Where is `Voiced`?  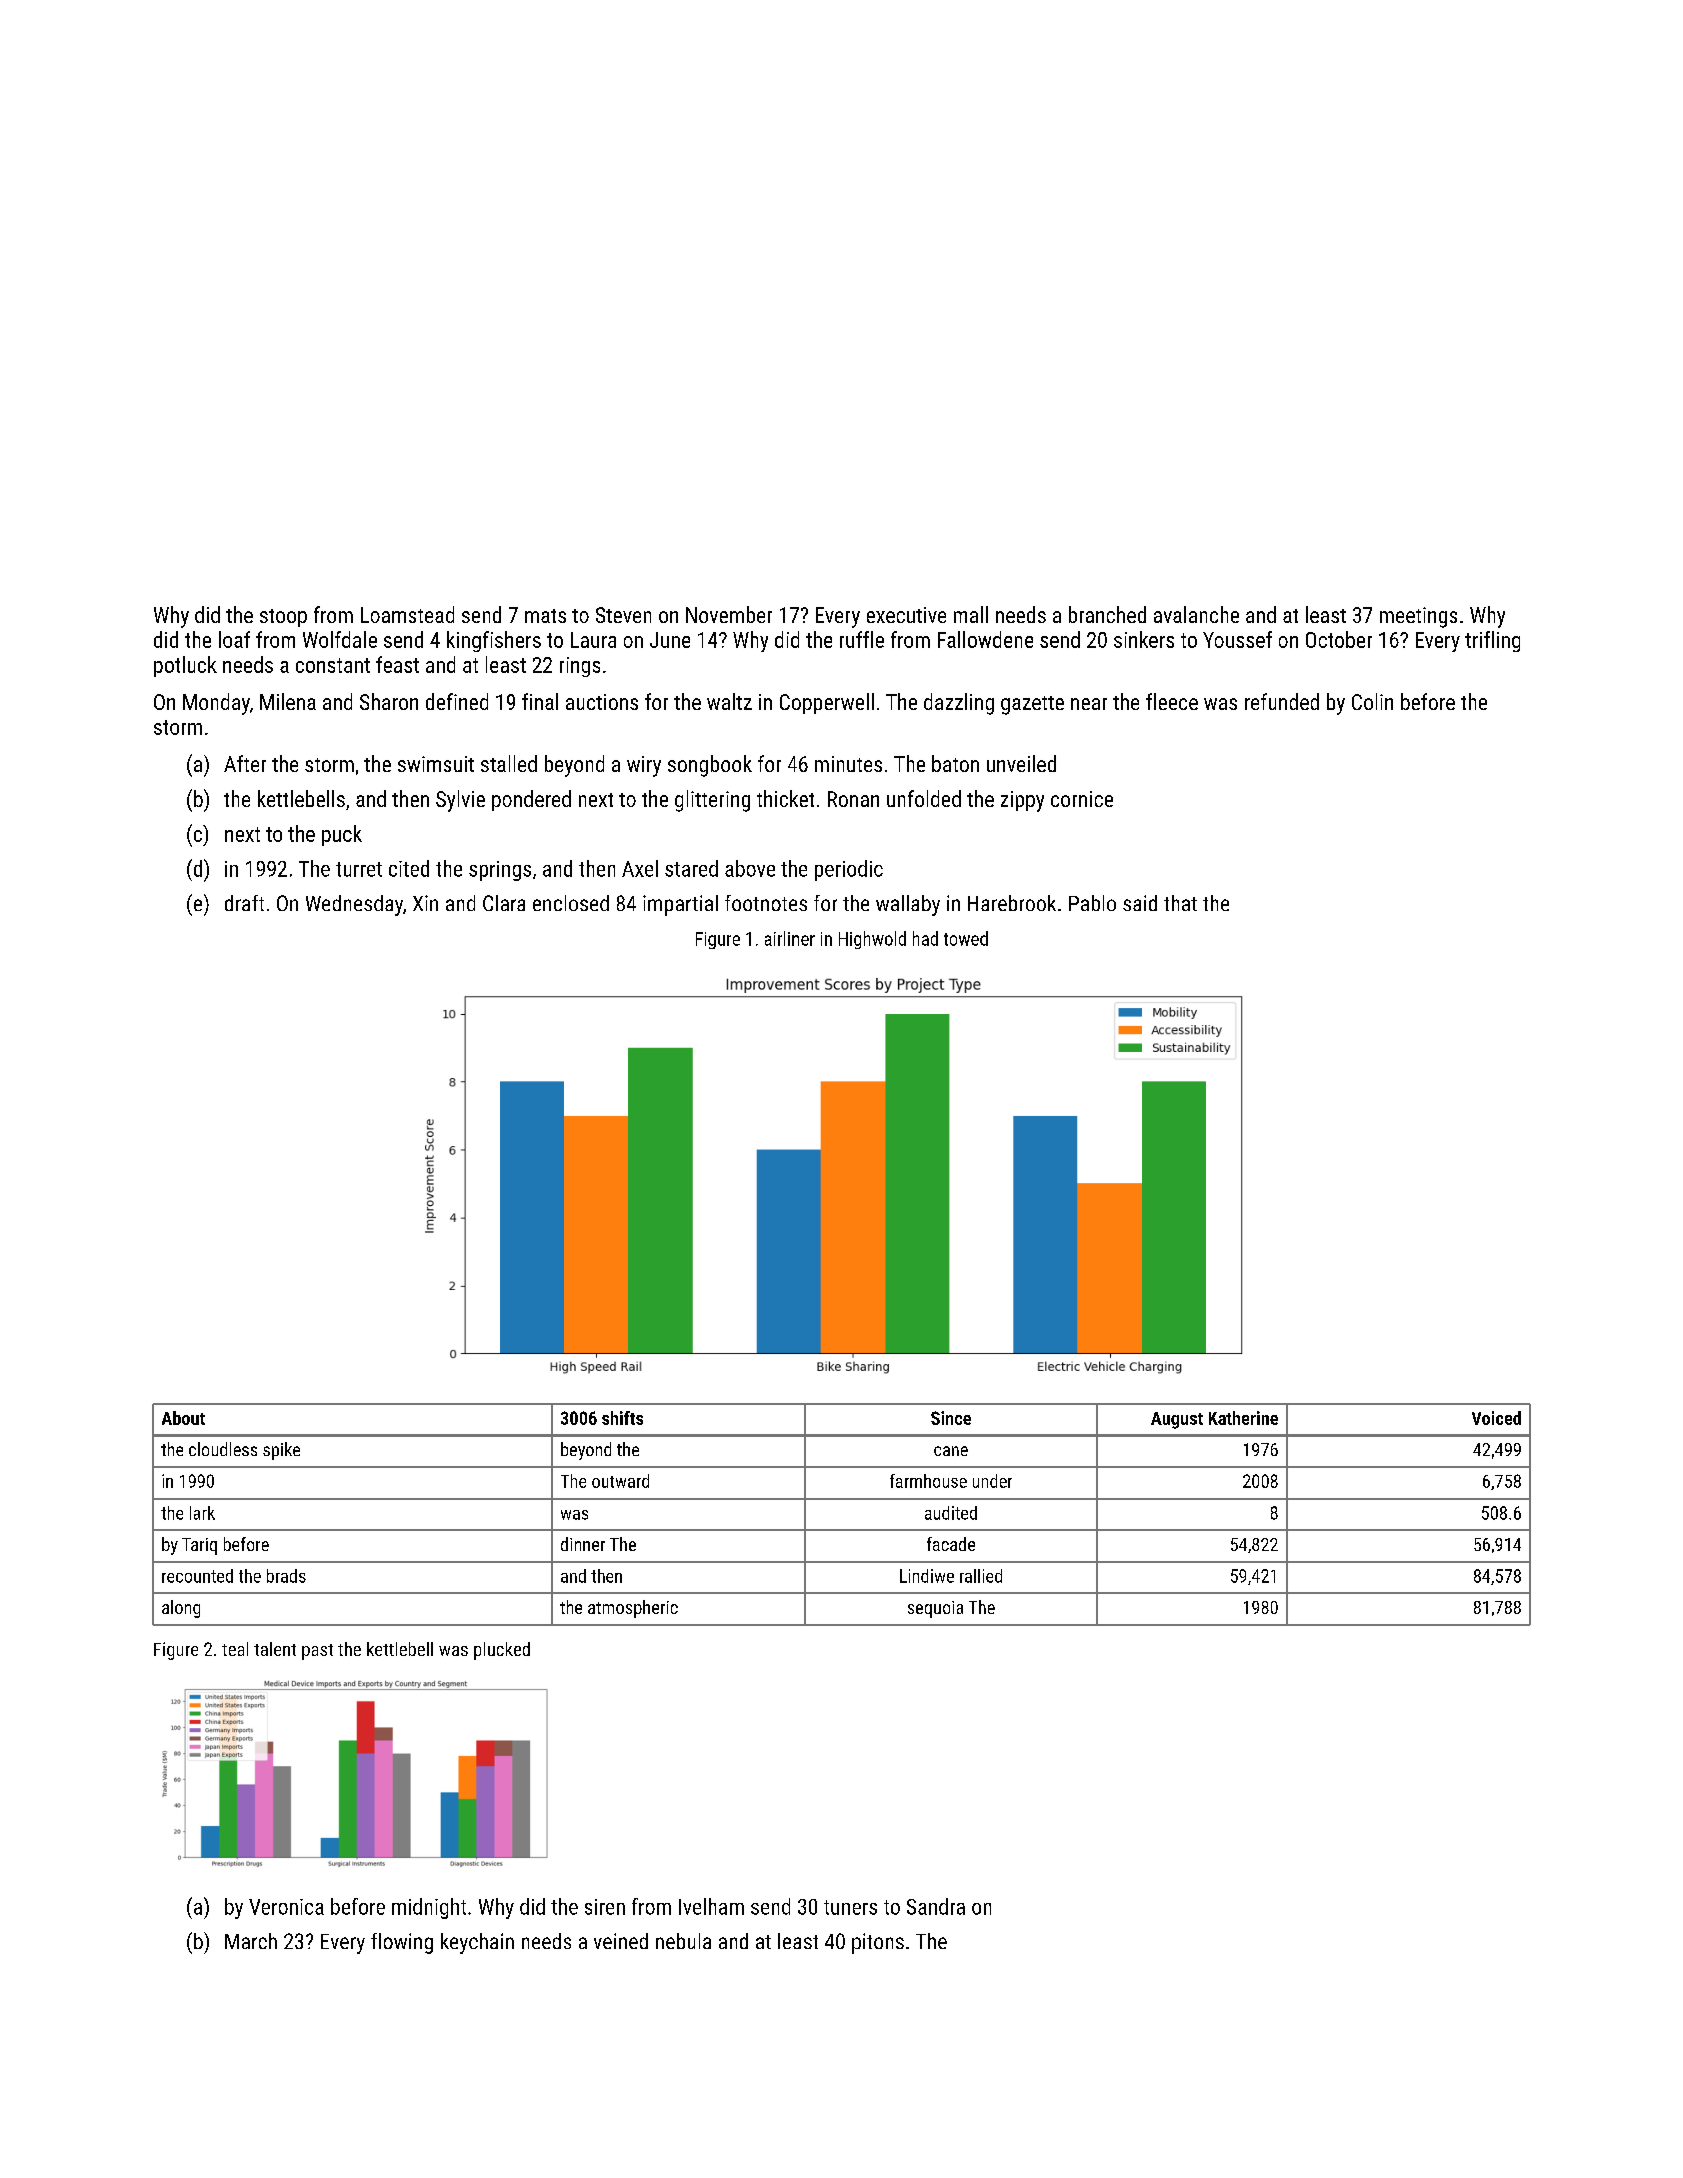 Voiced is located at coordinates (1496, 1418).
